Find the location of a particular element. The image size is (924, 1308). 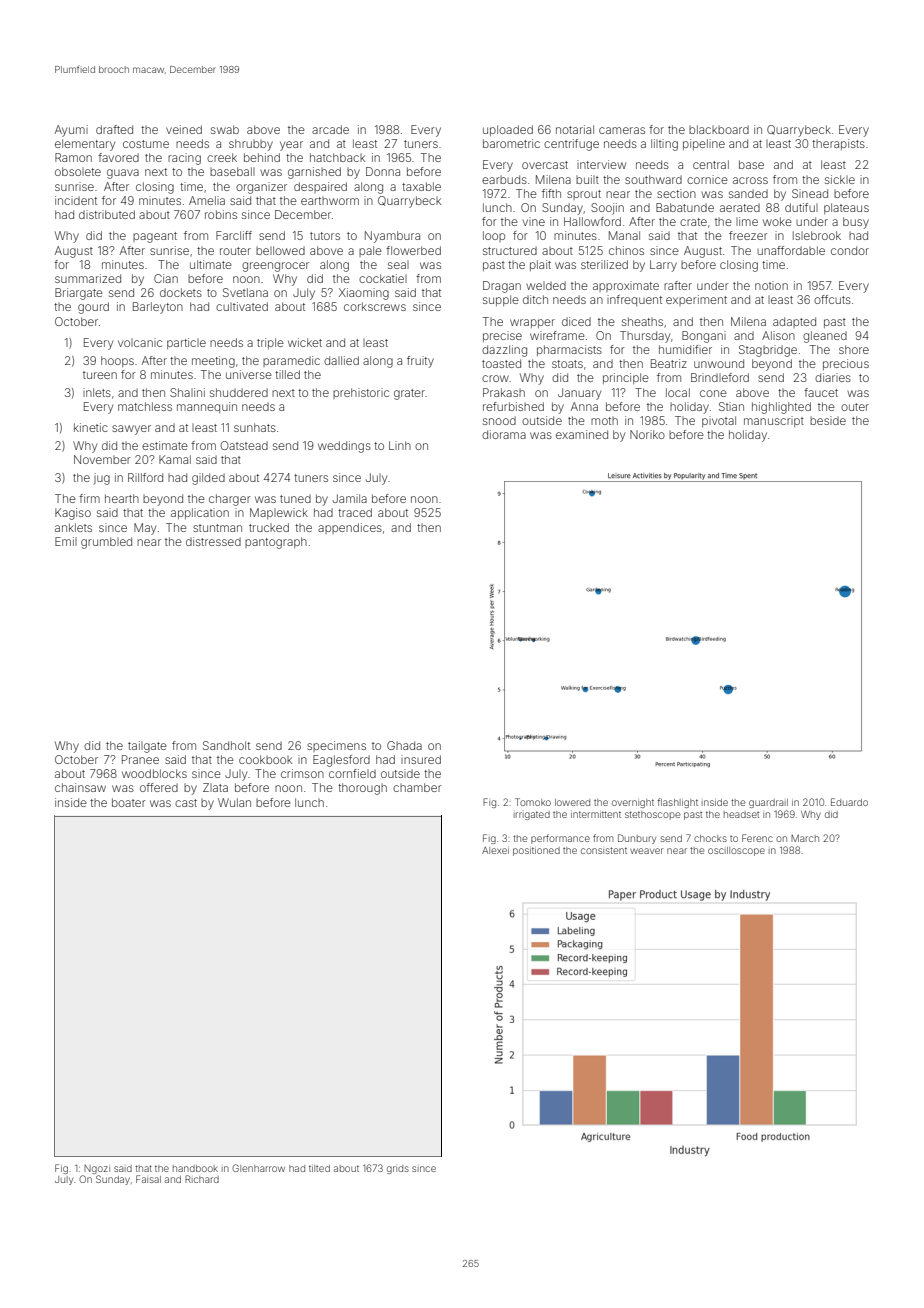

handbook is located at coordinates (195, 1168).
